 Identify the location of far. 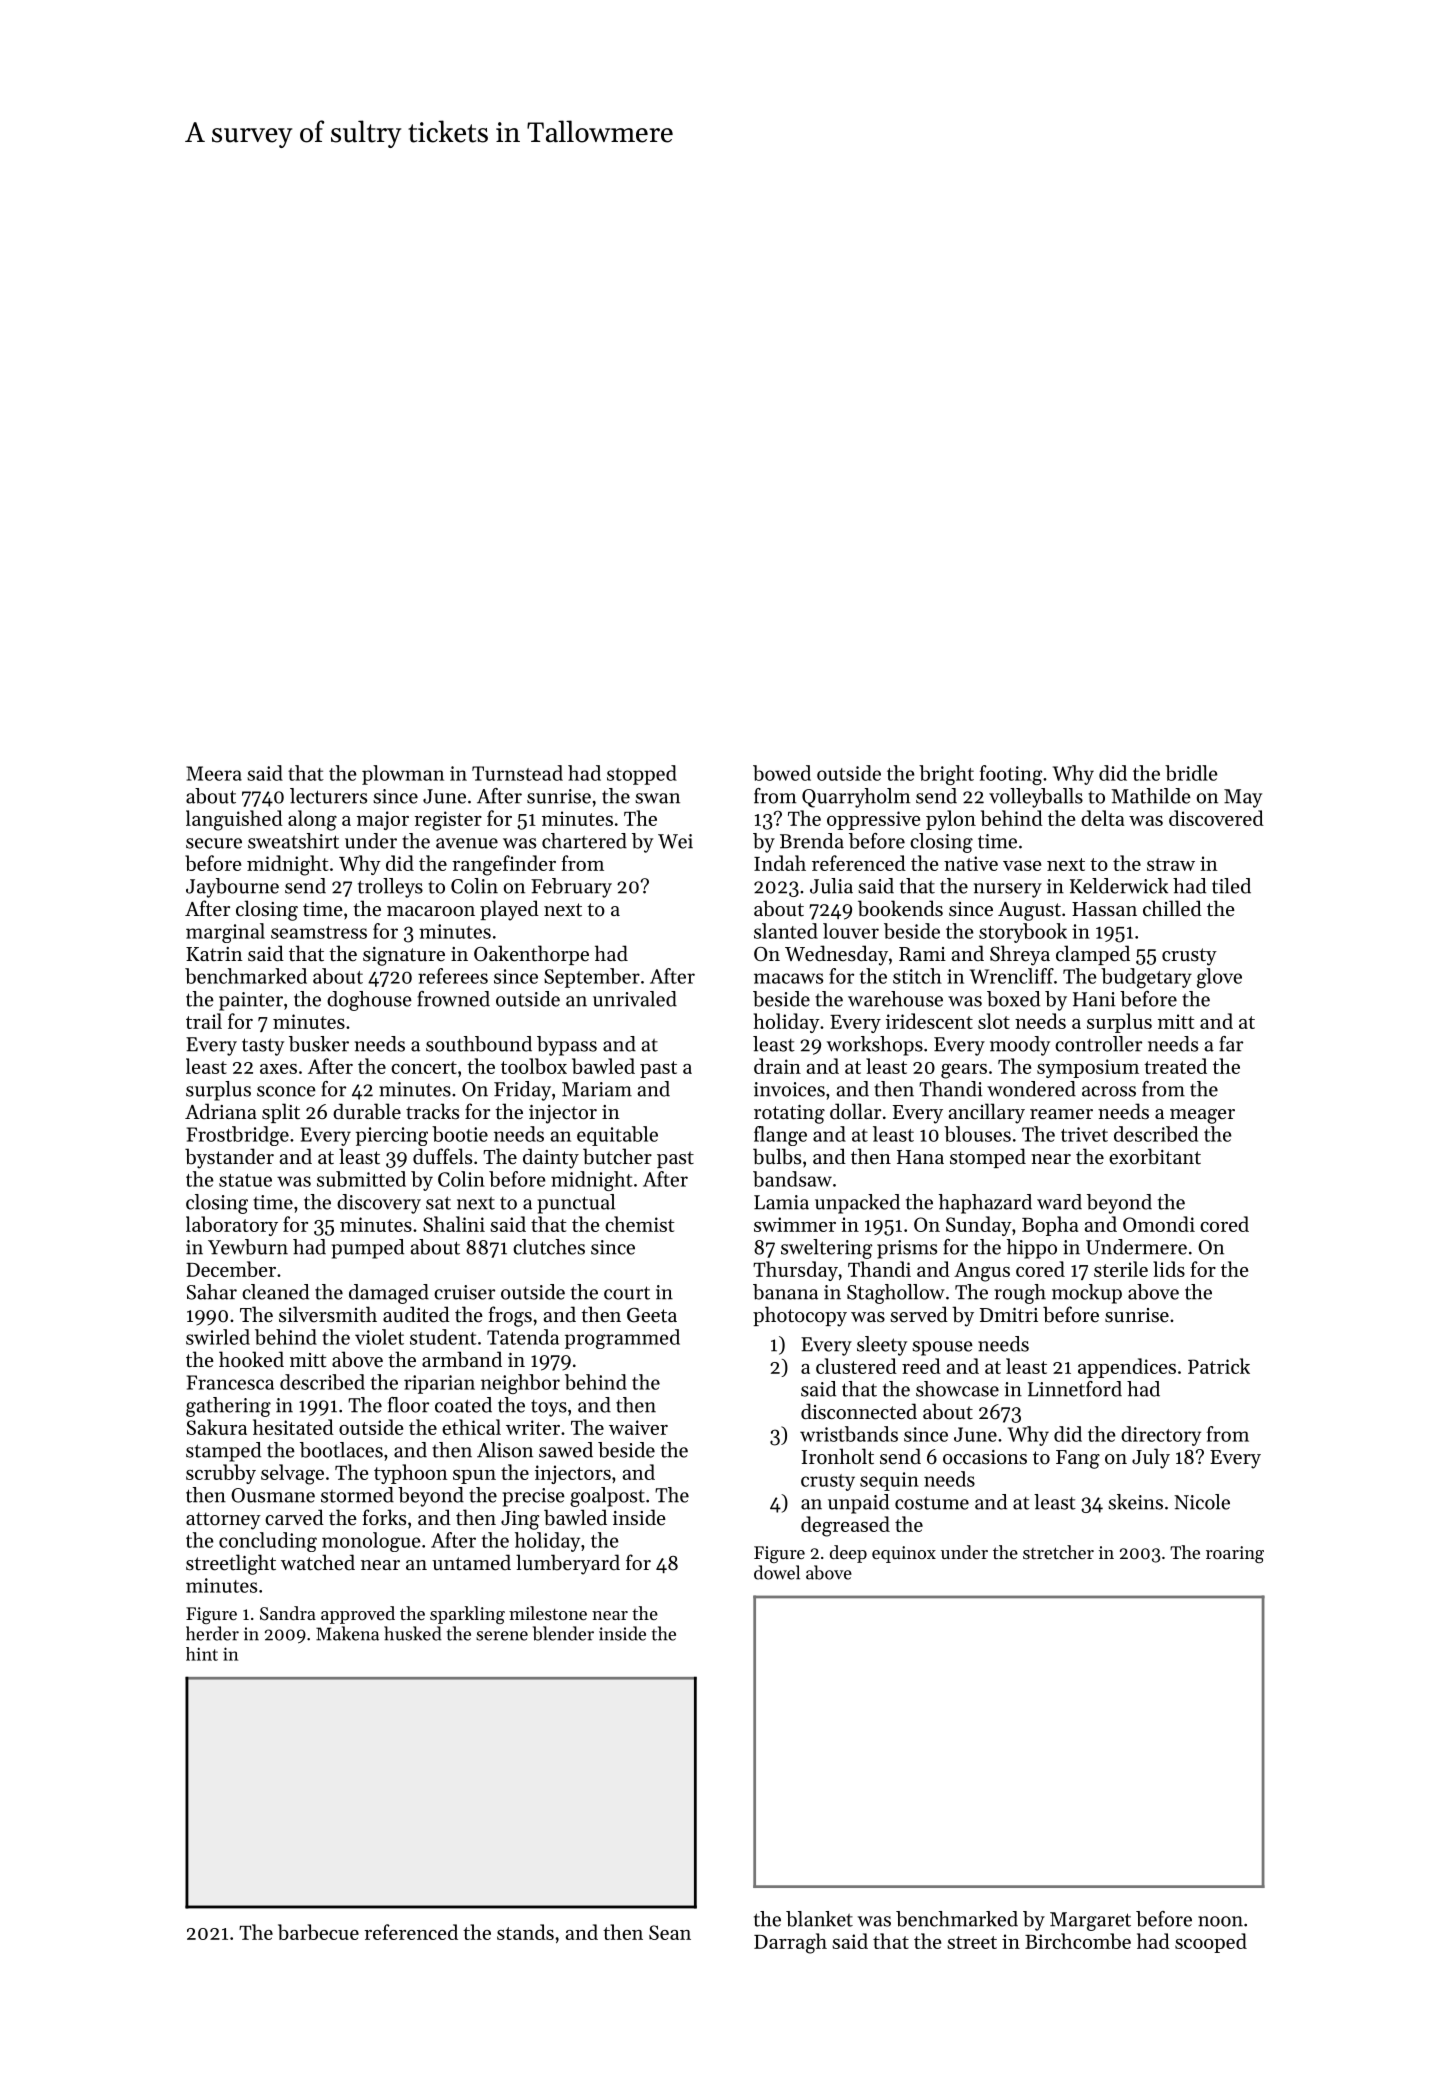
(1231, 1044).
